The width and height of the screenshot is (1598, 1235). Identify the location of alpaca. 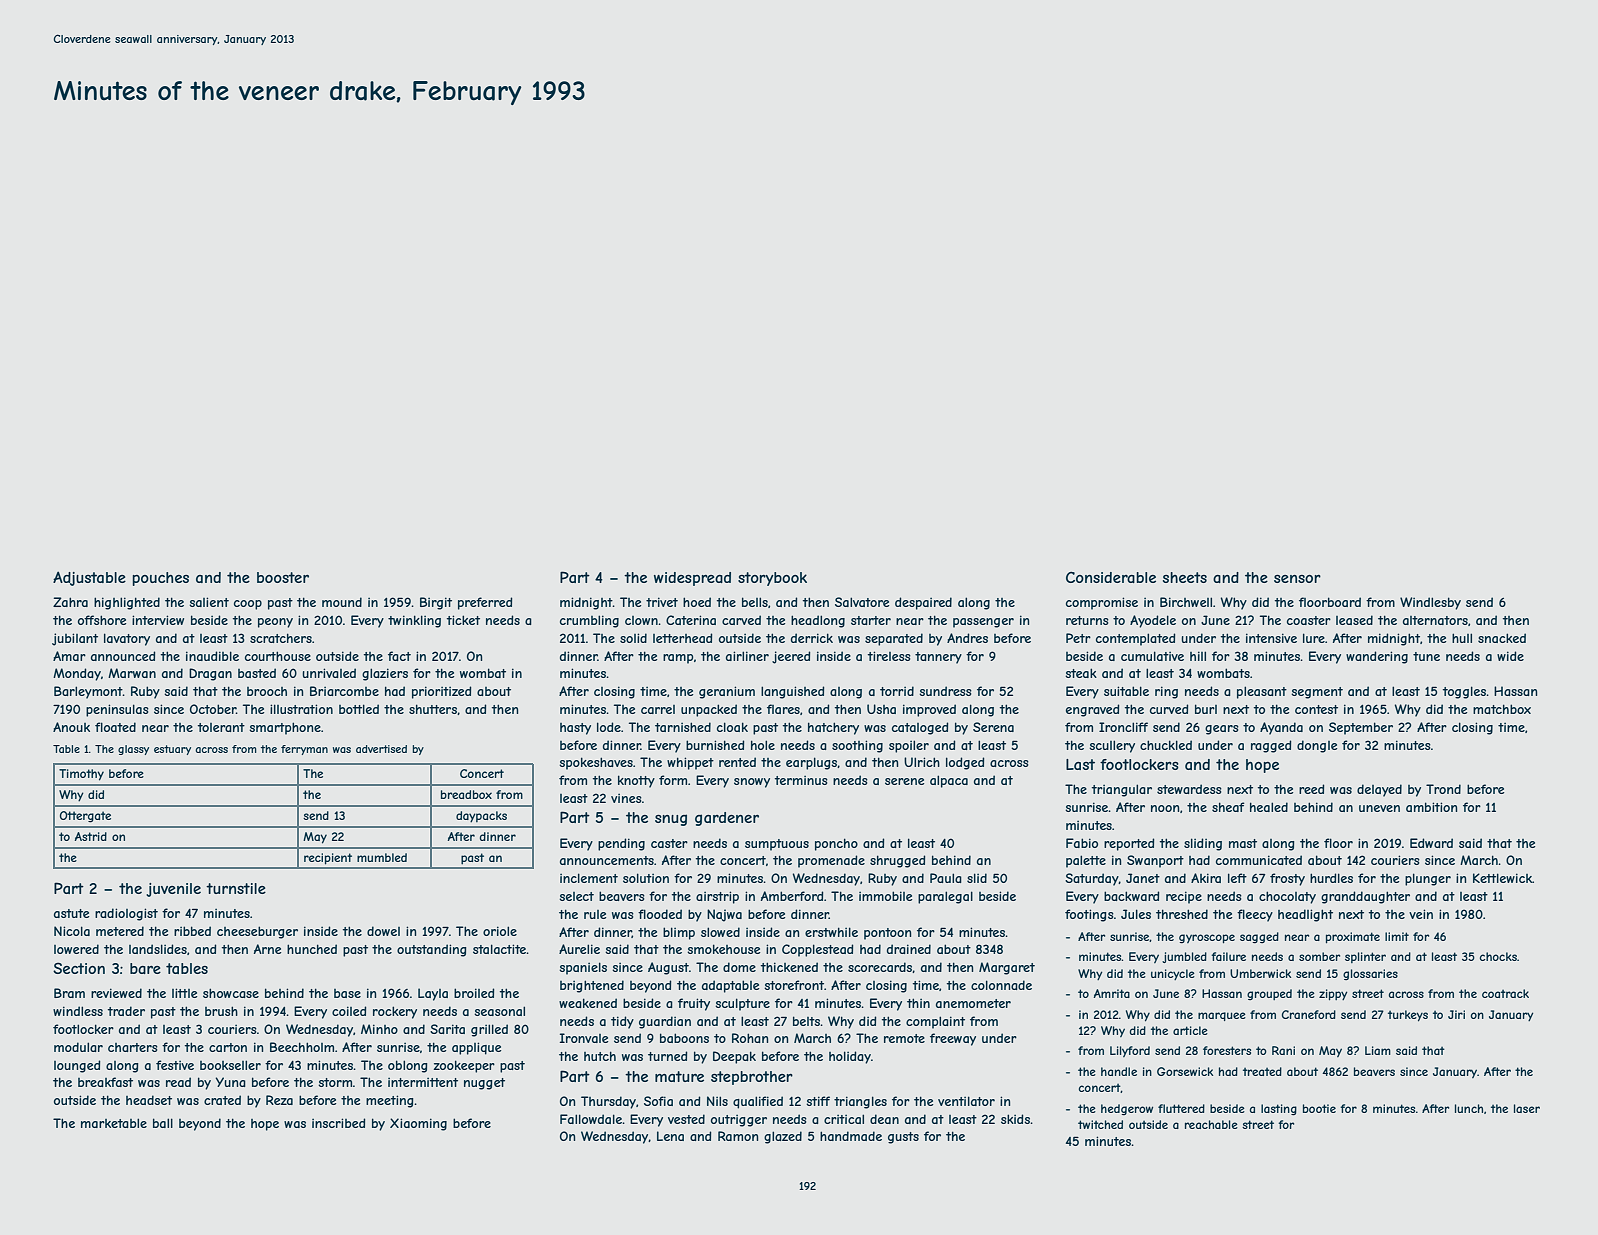
(949, 781).
